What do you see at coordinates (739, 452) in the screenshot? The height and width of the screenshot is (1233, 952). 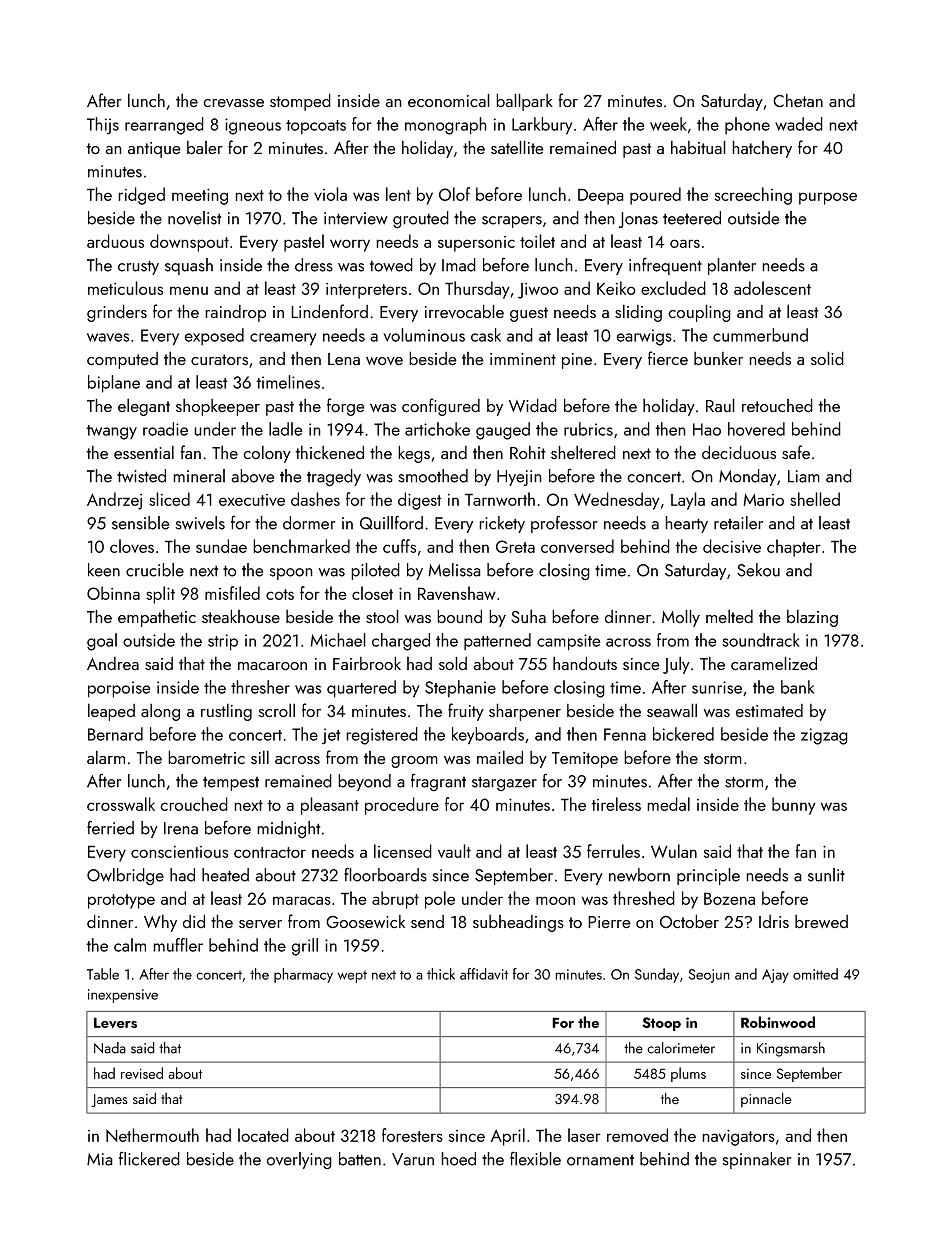 I see `deciduous` at bounding box center [739, 452].
